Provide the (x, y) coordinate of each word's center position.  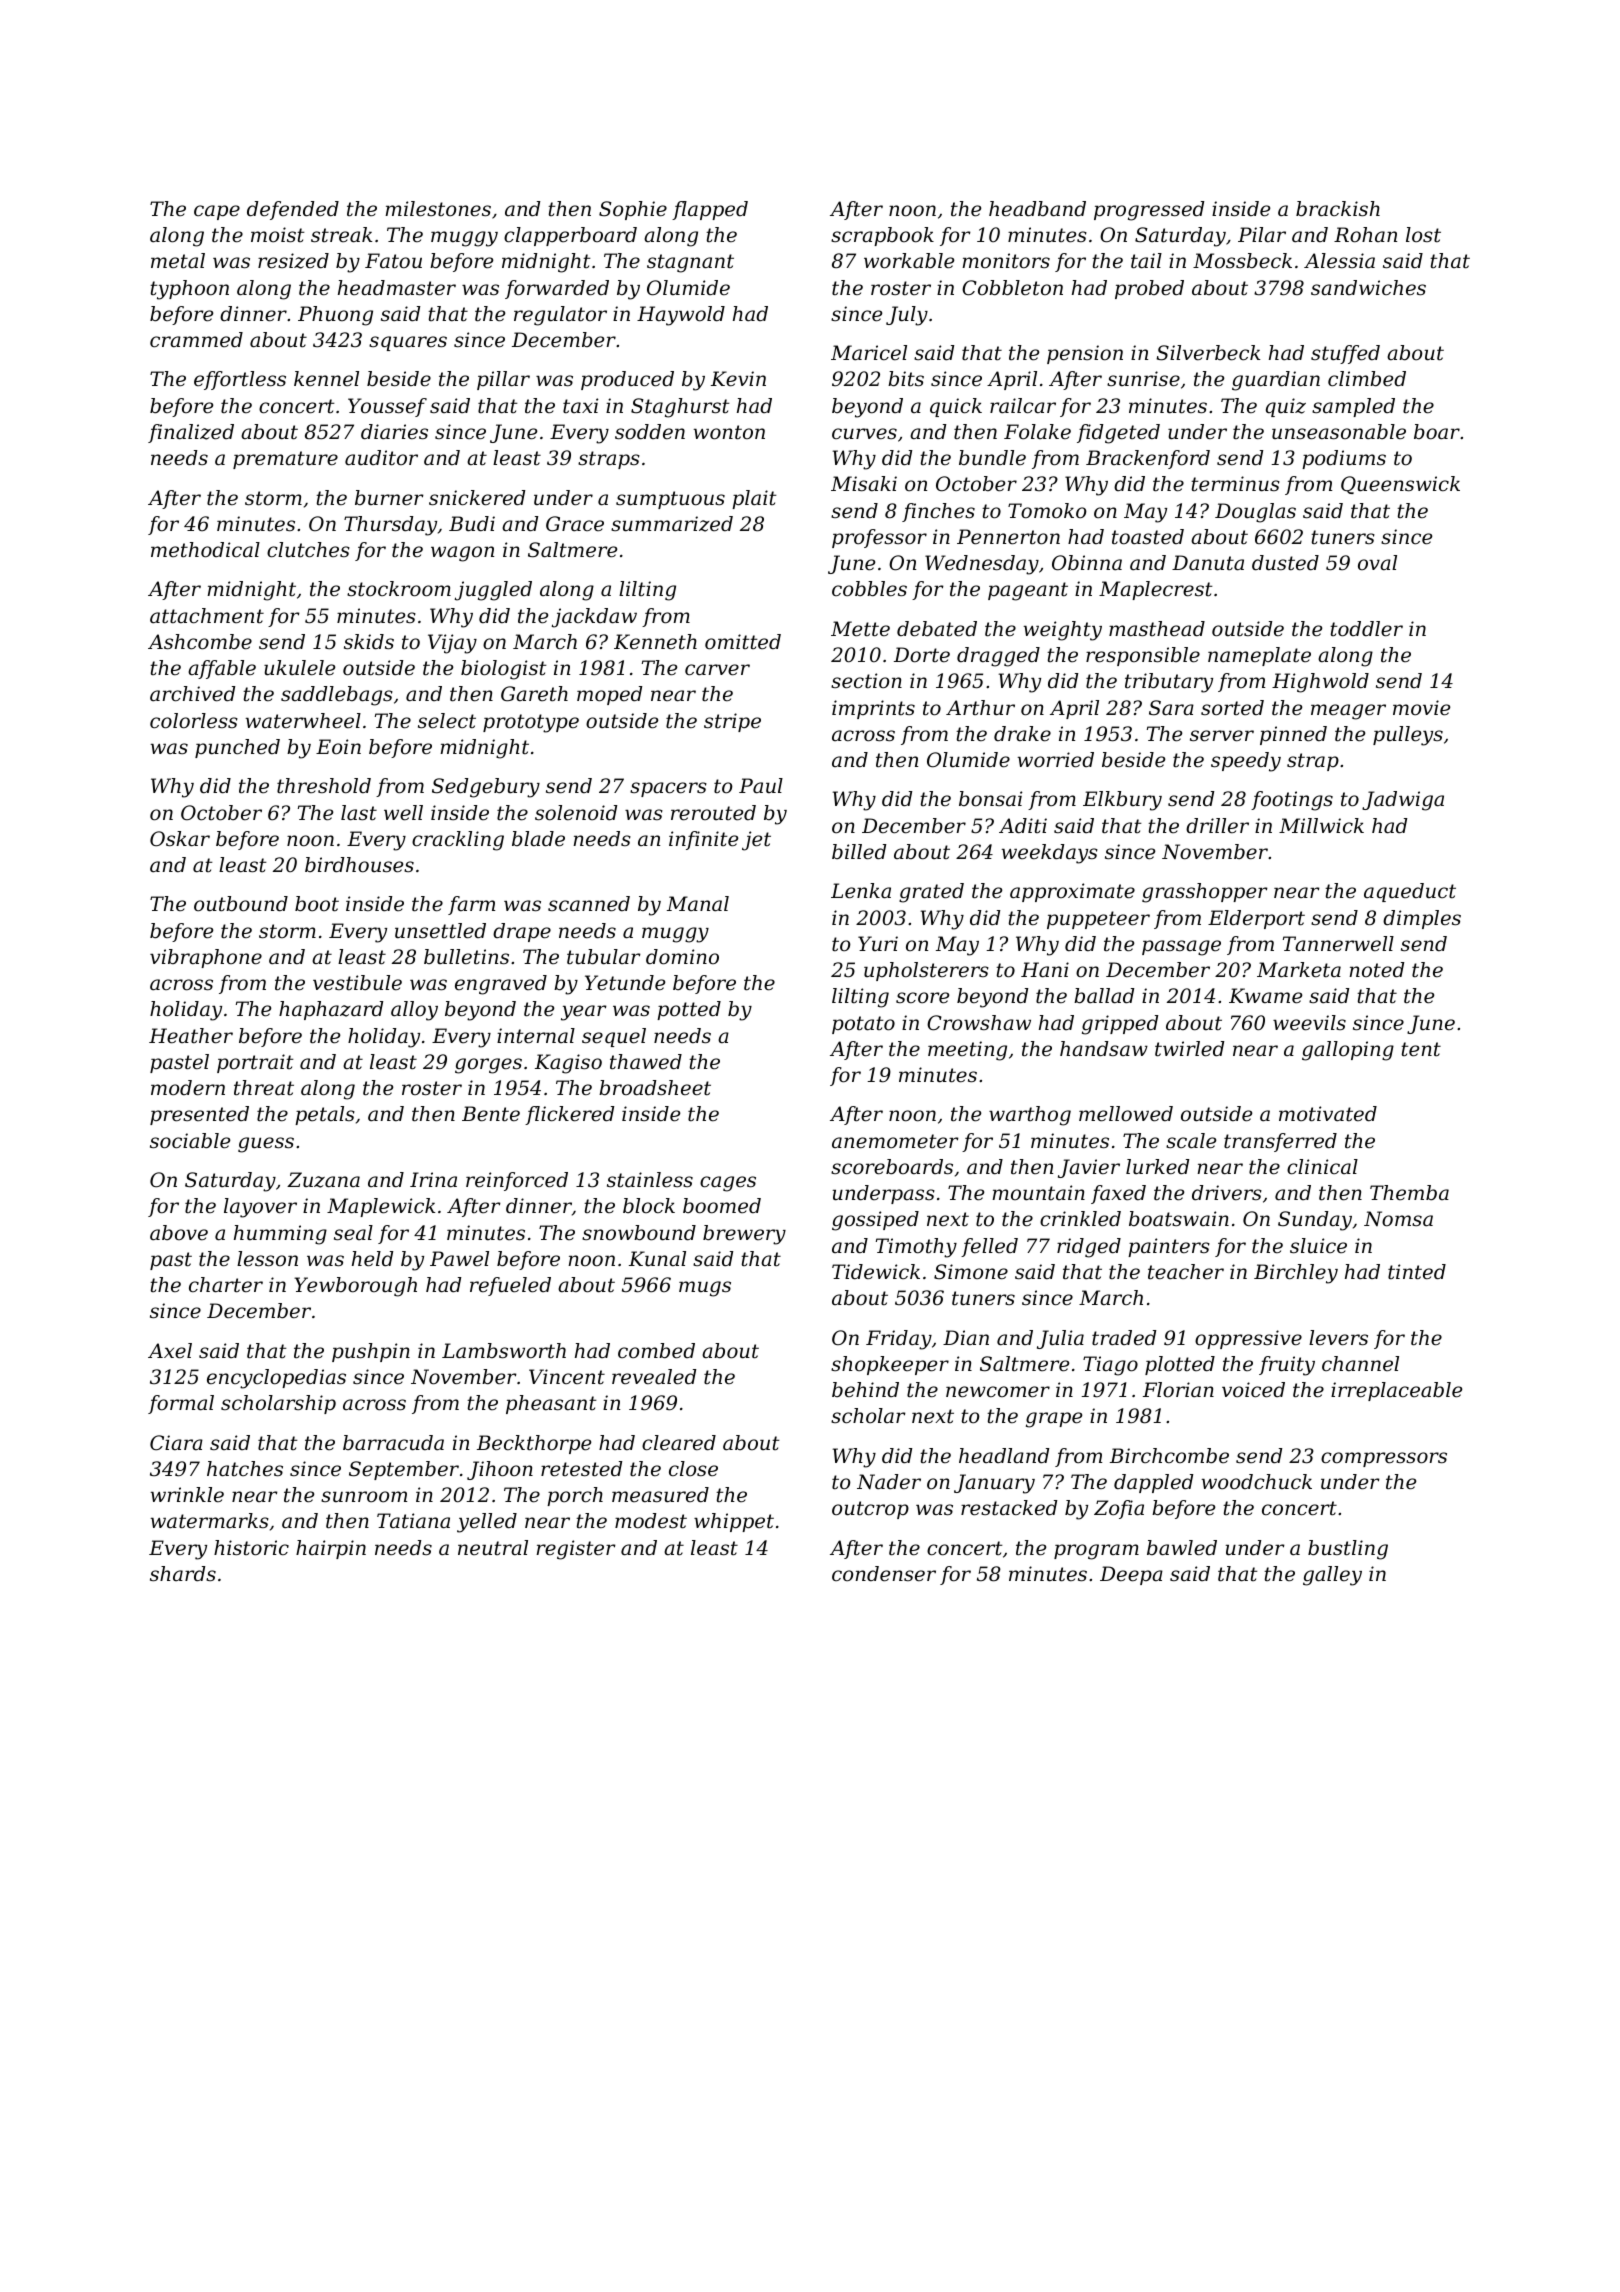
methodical (205, 550)
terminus (1235, 484)
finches (938, 512)
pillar (503, 380)
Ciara (176, 1443)
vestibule (357, 983)
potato (863, 1025)
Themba (1409, 1193)
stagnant (690, 263)
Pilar (1262, 234)
